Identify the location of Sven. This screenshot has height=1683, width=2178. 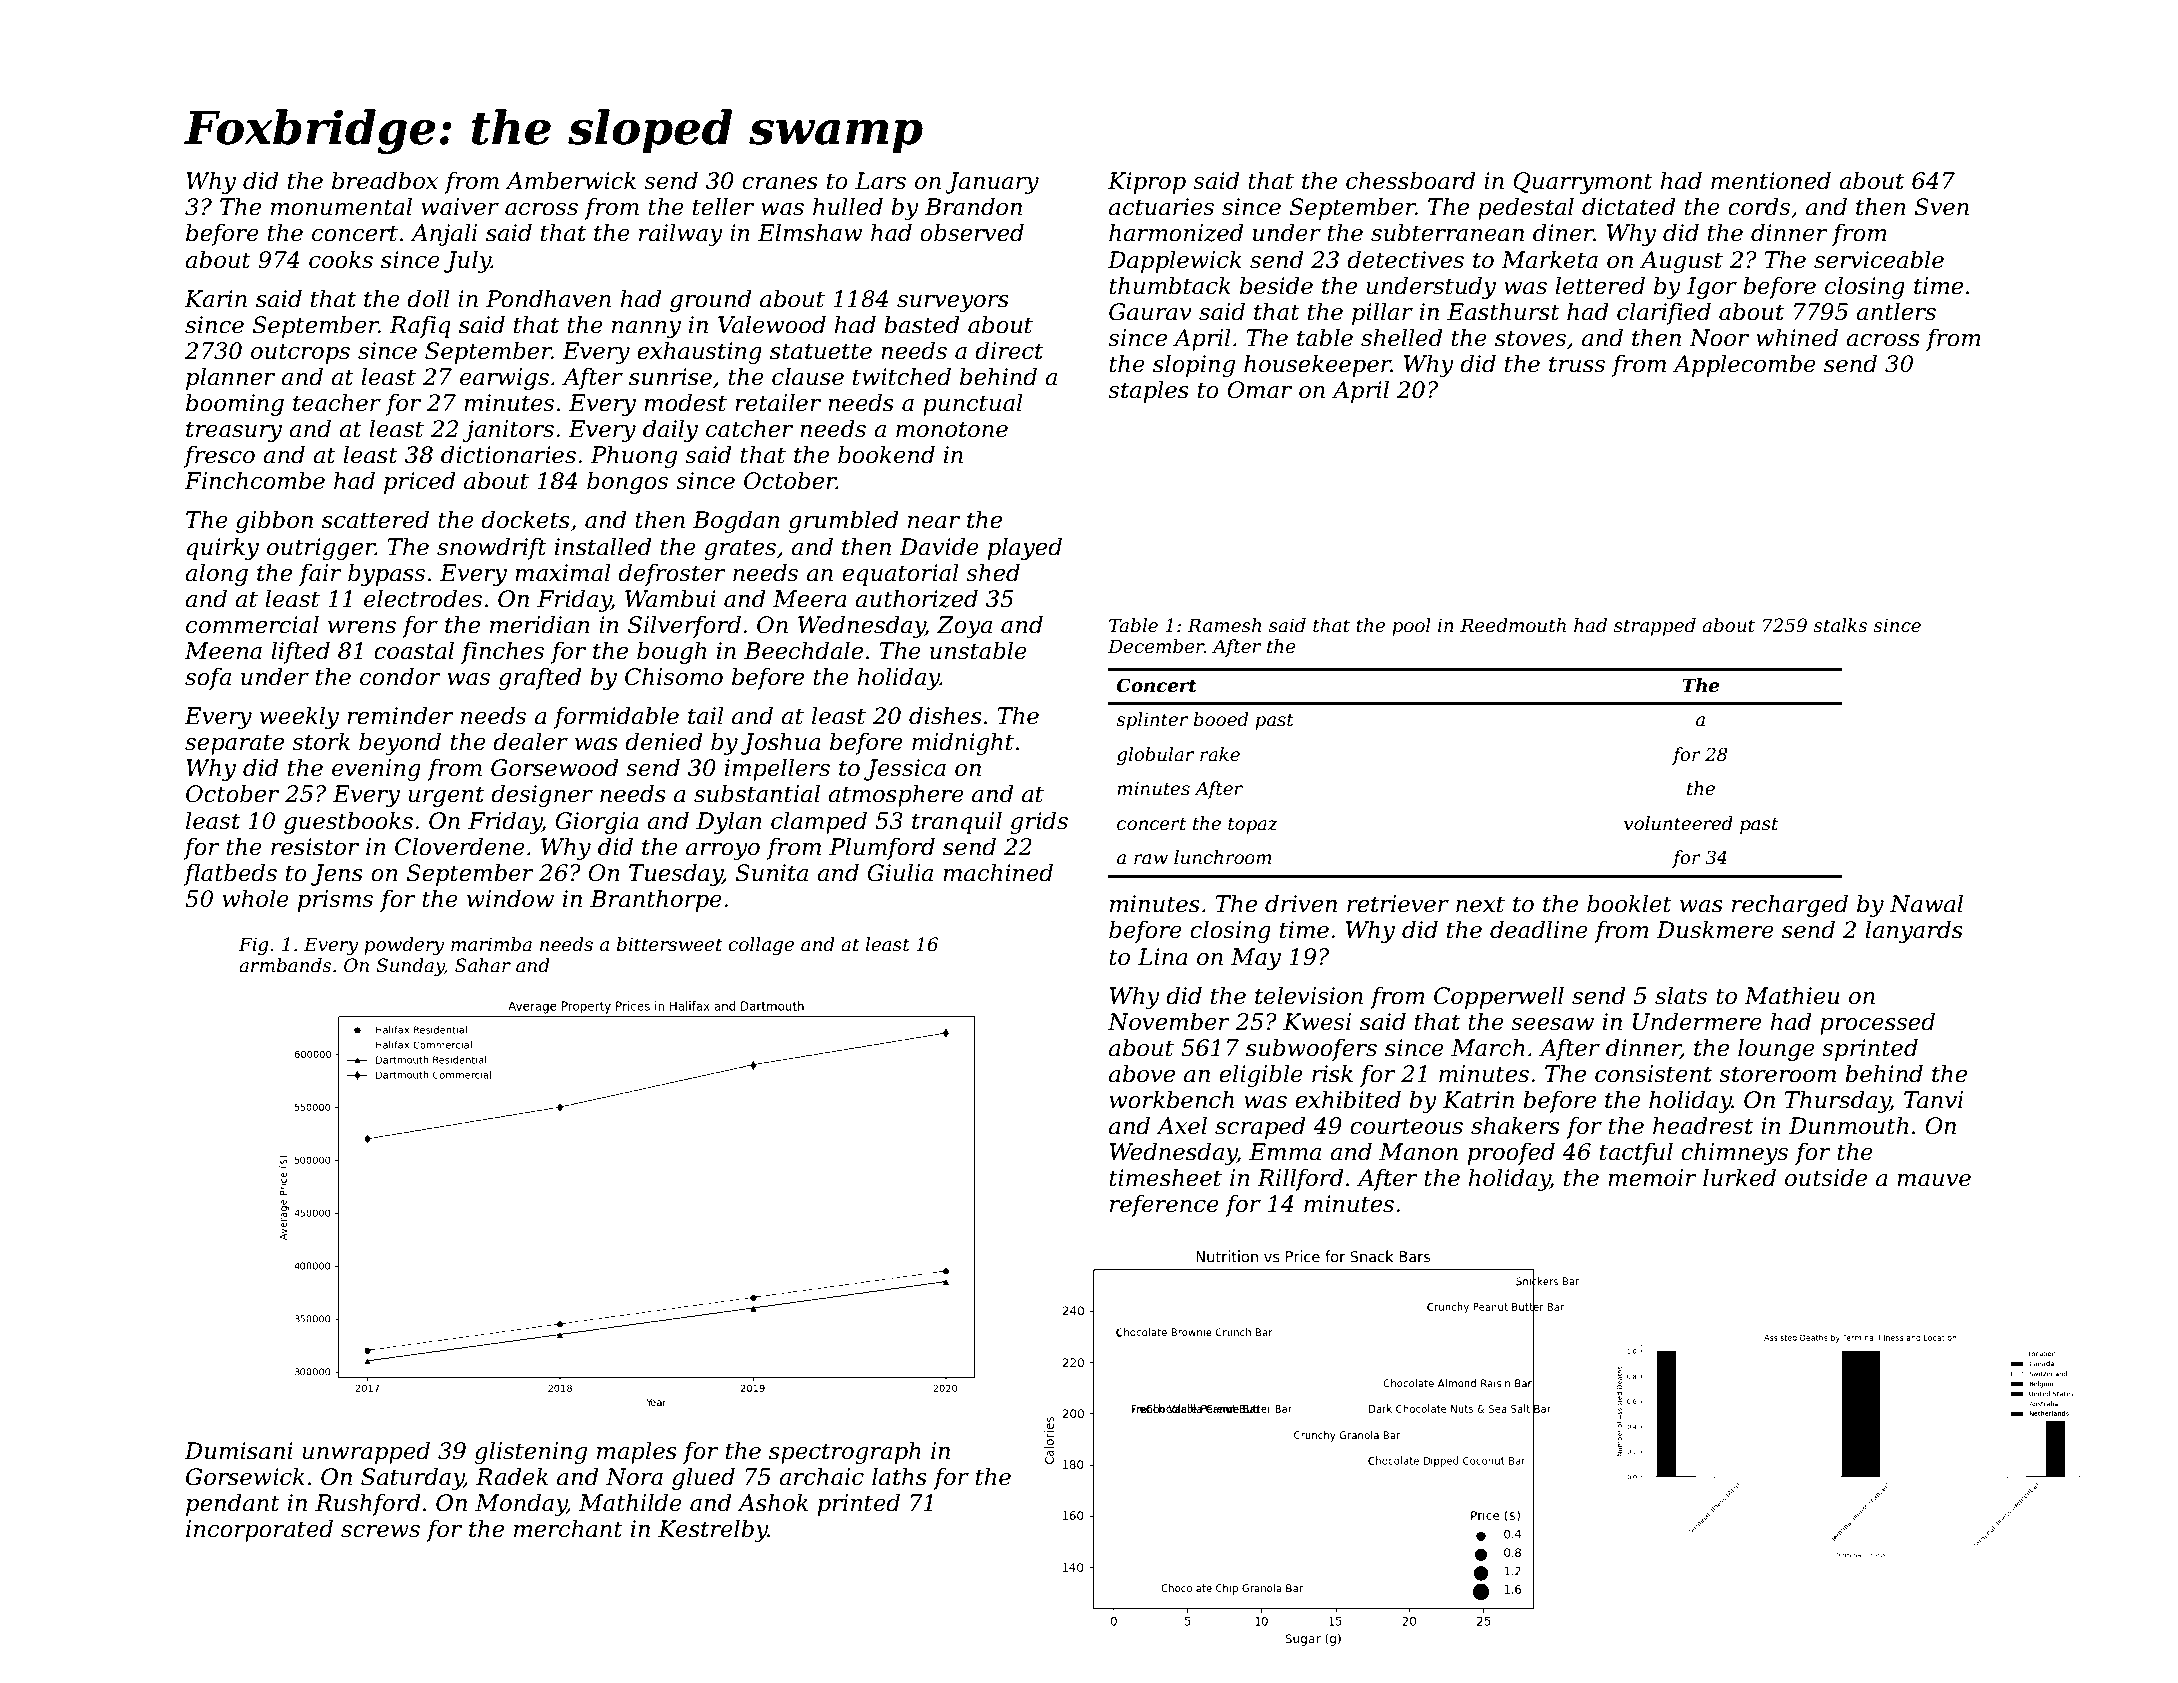
(1941, 207).
